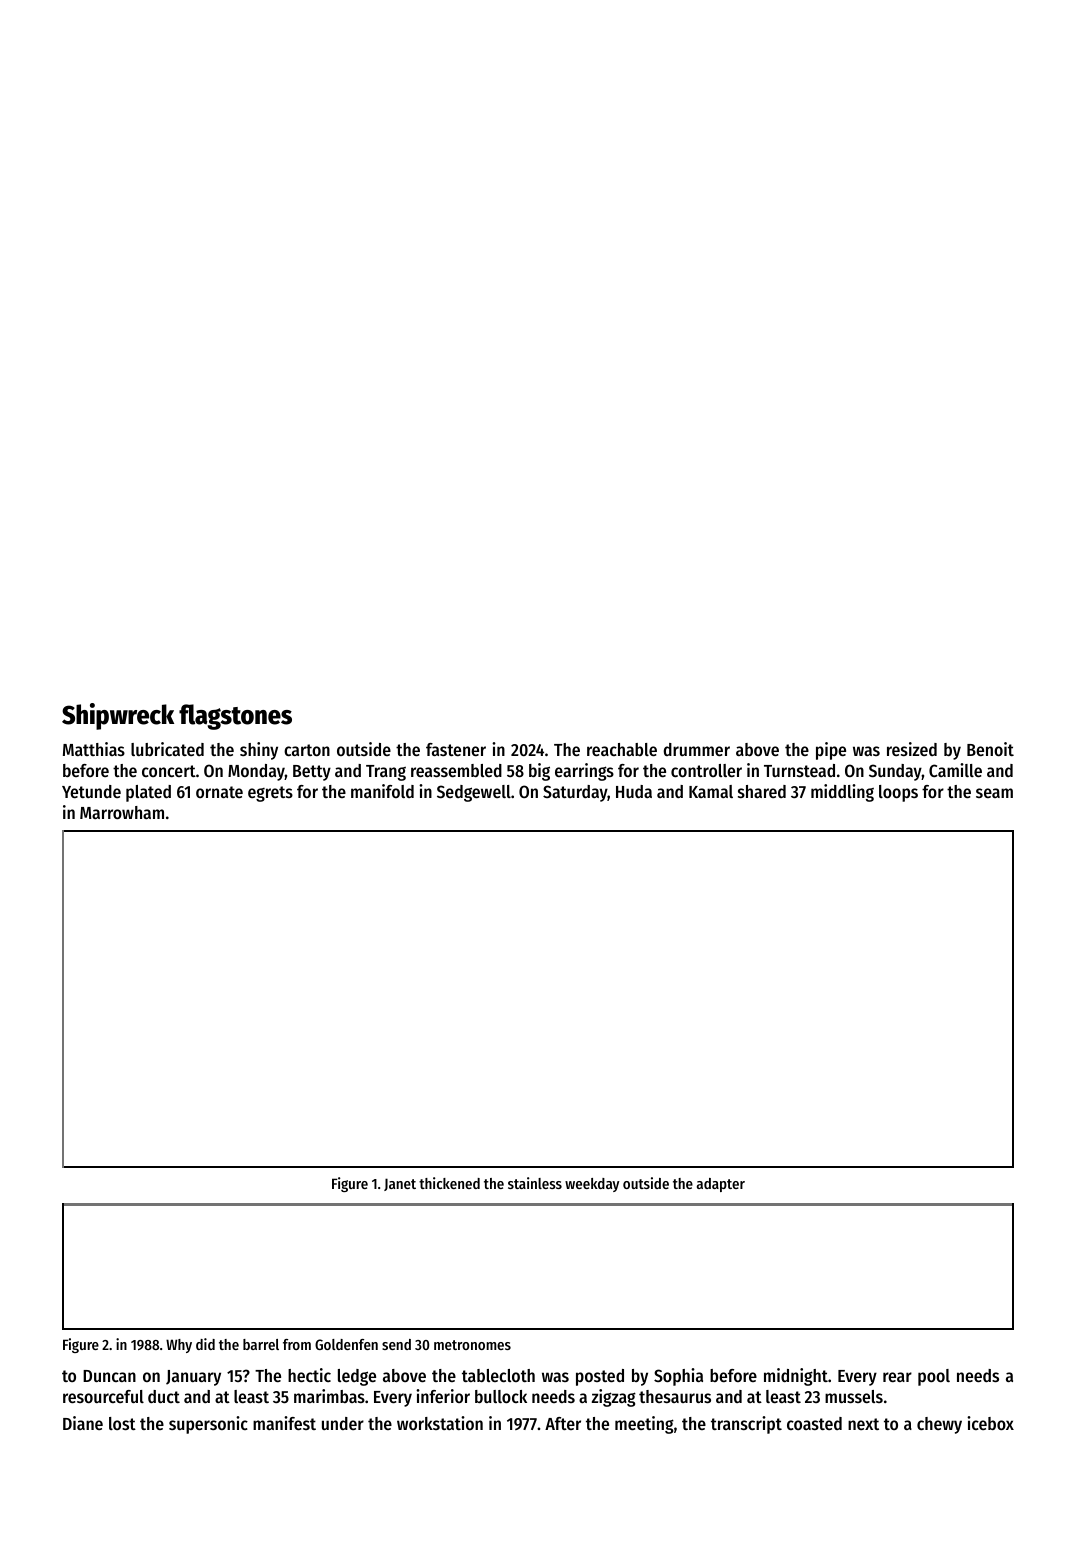 This page has width=1076, height=1559. Describe the element at coordinates (994, 793) in the page. I see `seam` at that location.
